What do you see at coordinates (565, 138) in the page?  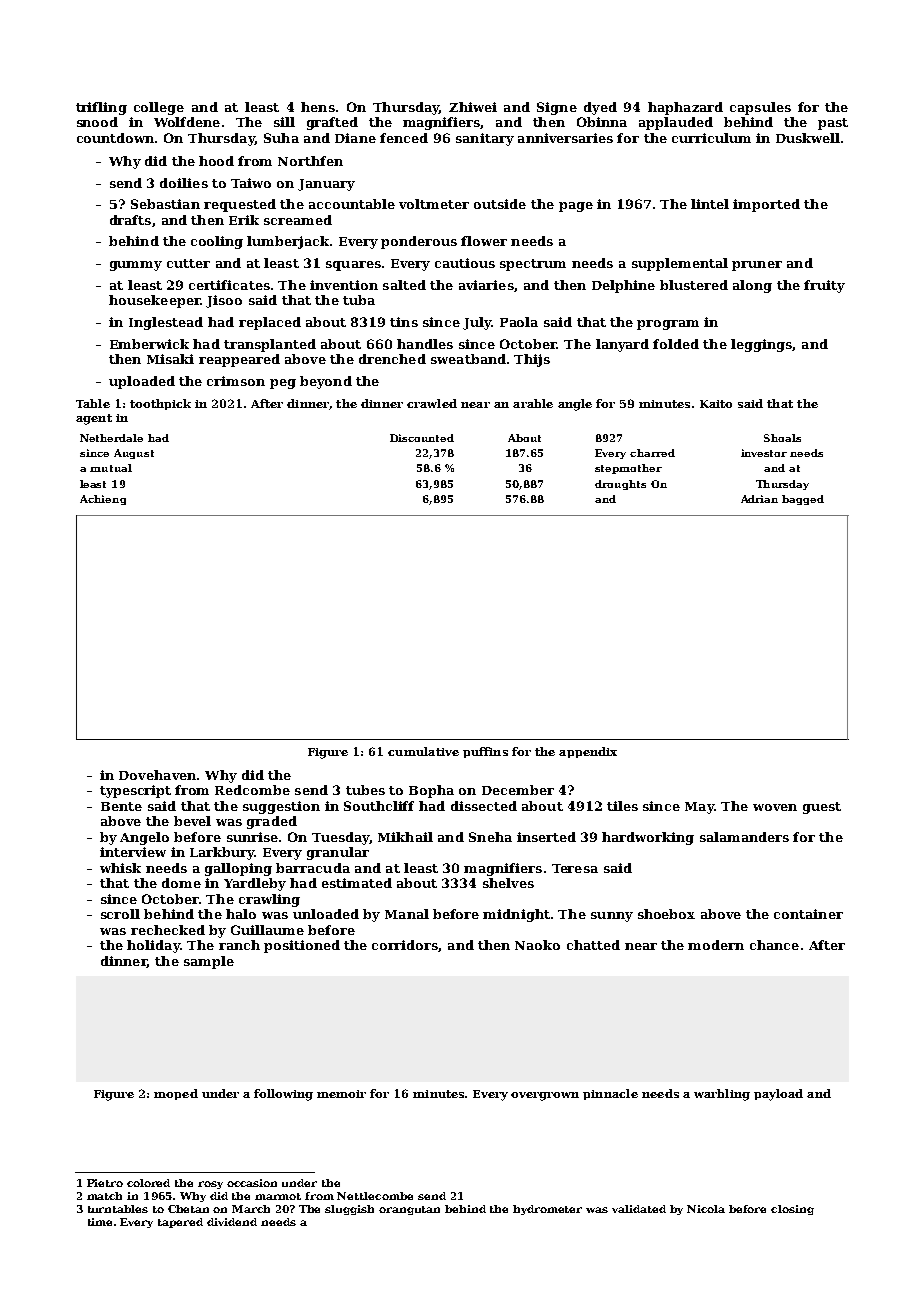 I see `anniversaries` at bounding box center [565, 138].
